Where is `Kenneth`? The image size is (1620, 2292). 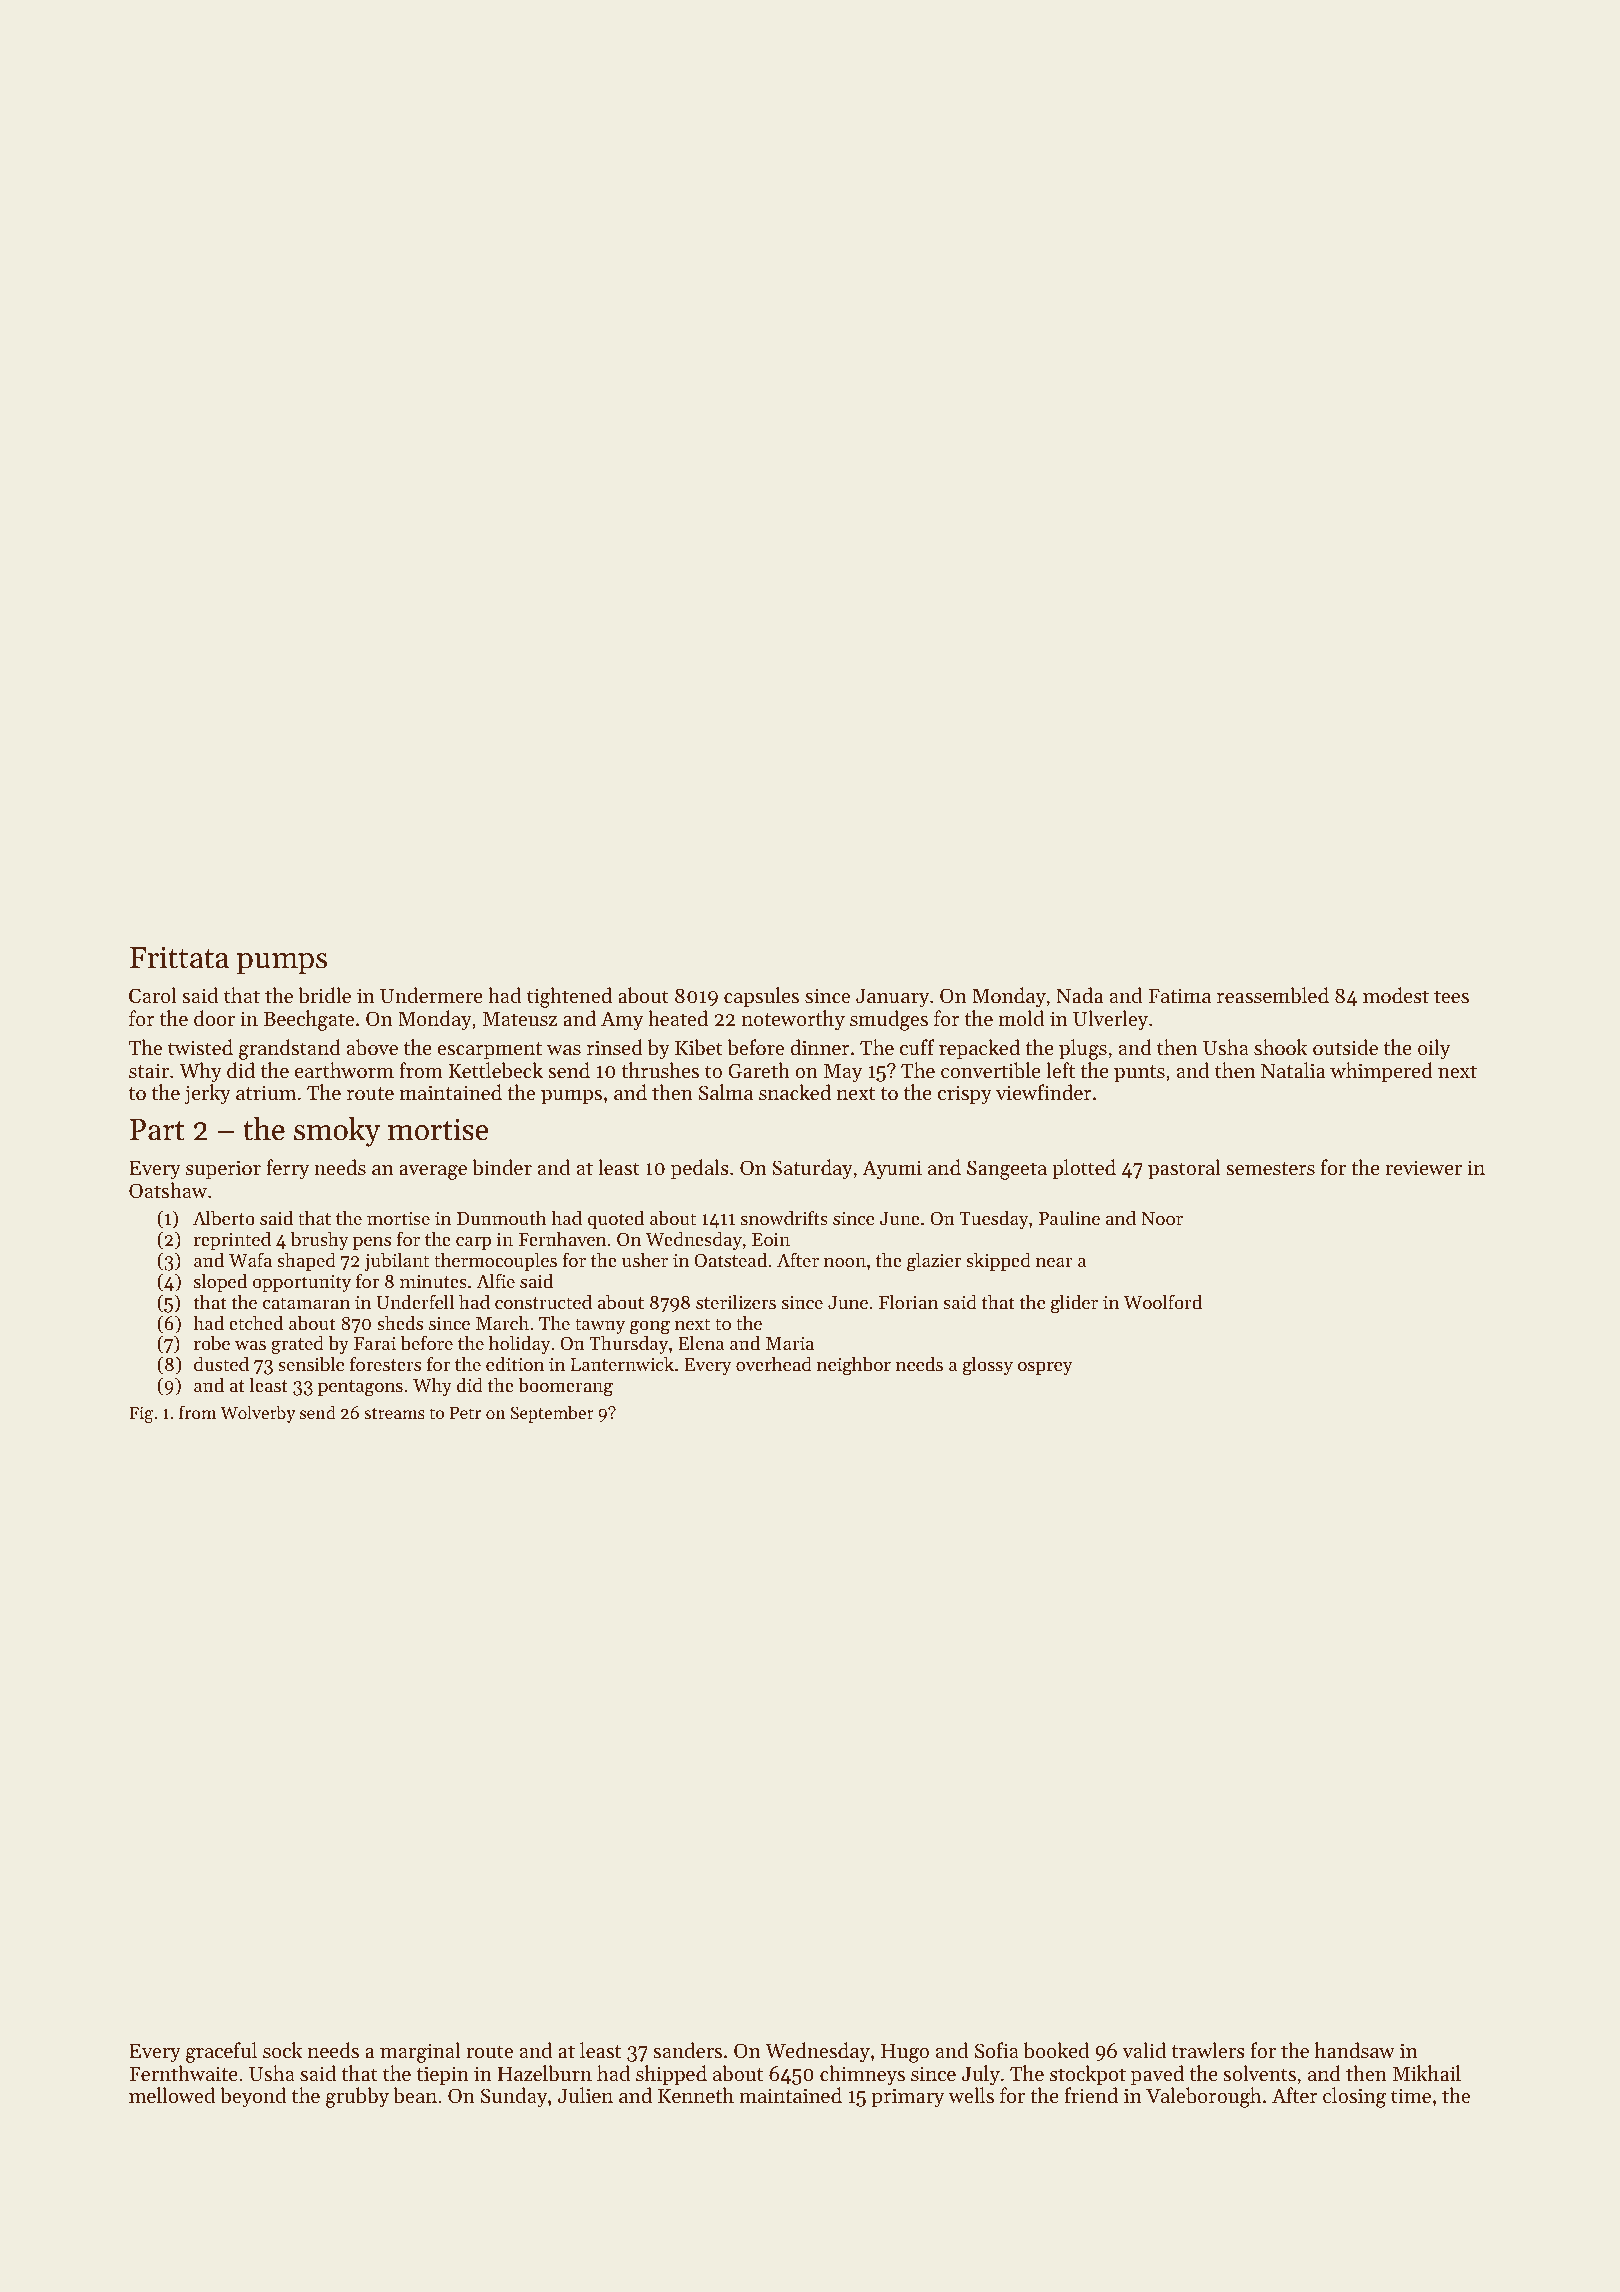
Kenneth is located at coordinates (696, 2095).
